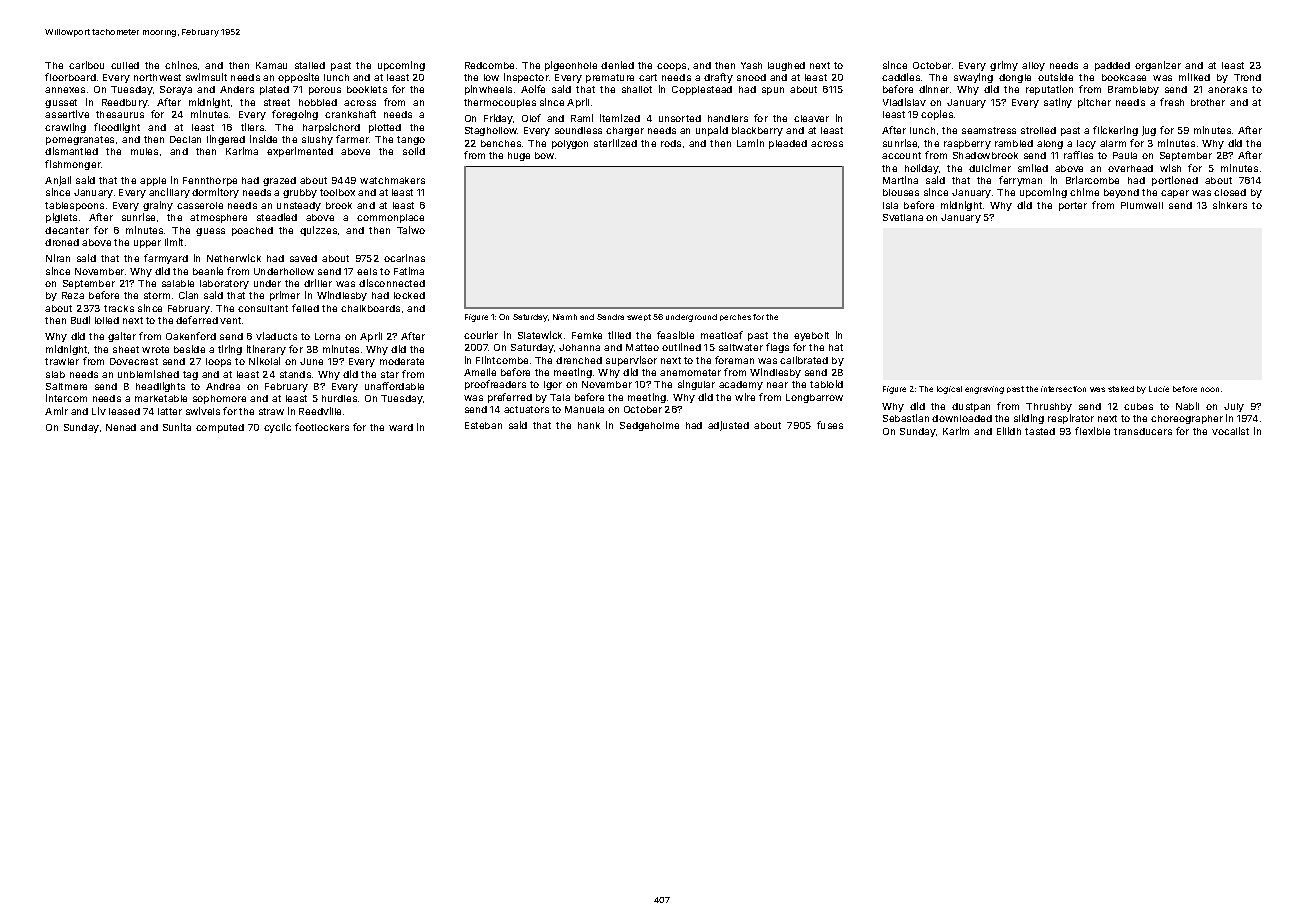 This screenshot has width=1308, height=924. What do you see at coordinates (121, 427) in the screenshot?
I see `Nenad` at bounding box center [121, 427].
